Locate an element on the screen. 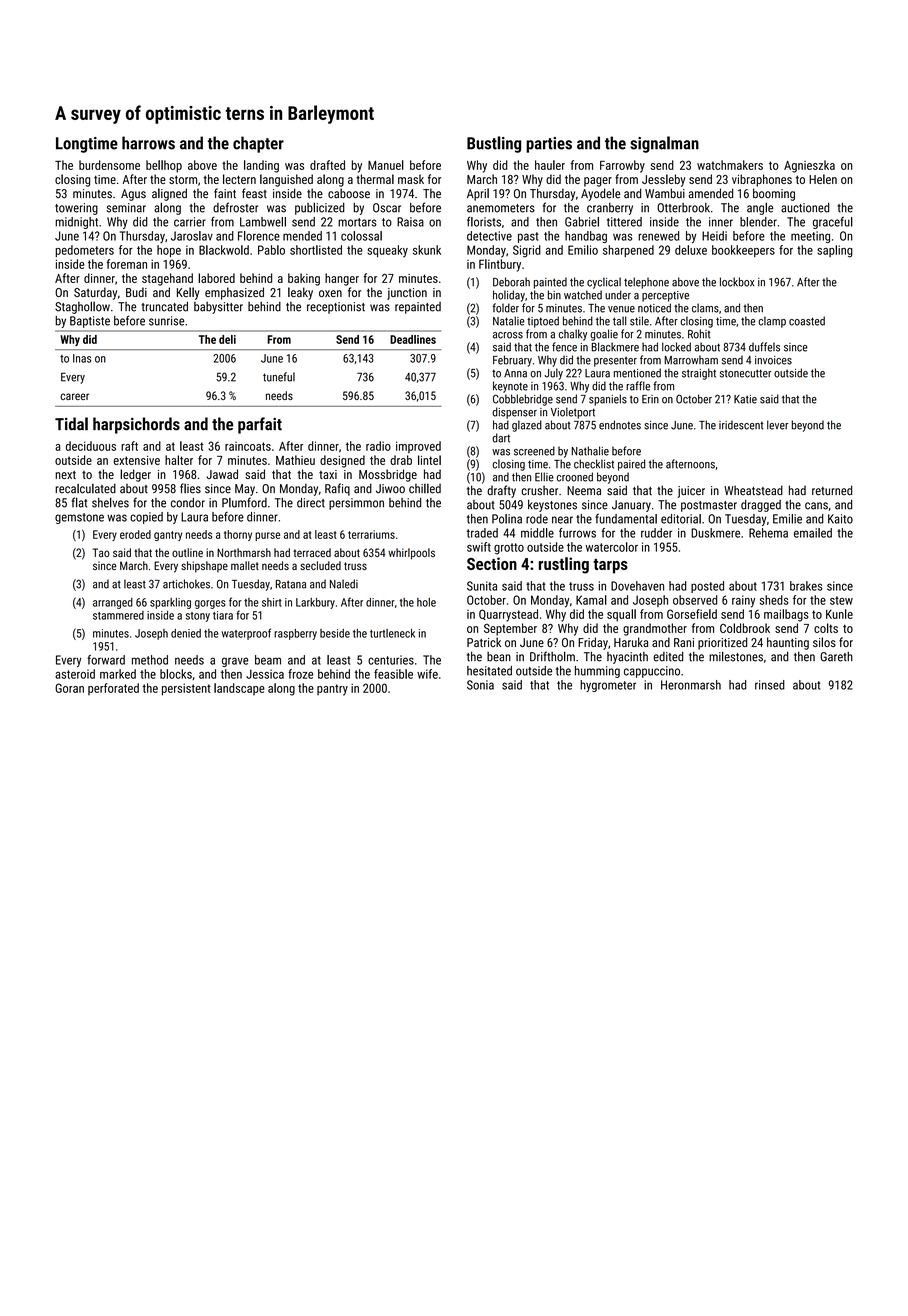 The height and width of the screenshot is (1316, 908). radio is located at coordinates (378, 446).
